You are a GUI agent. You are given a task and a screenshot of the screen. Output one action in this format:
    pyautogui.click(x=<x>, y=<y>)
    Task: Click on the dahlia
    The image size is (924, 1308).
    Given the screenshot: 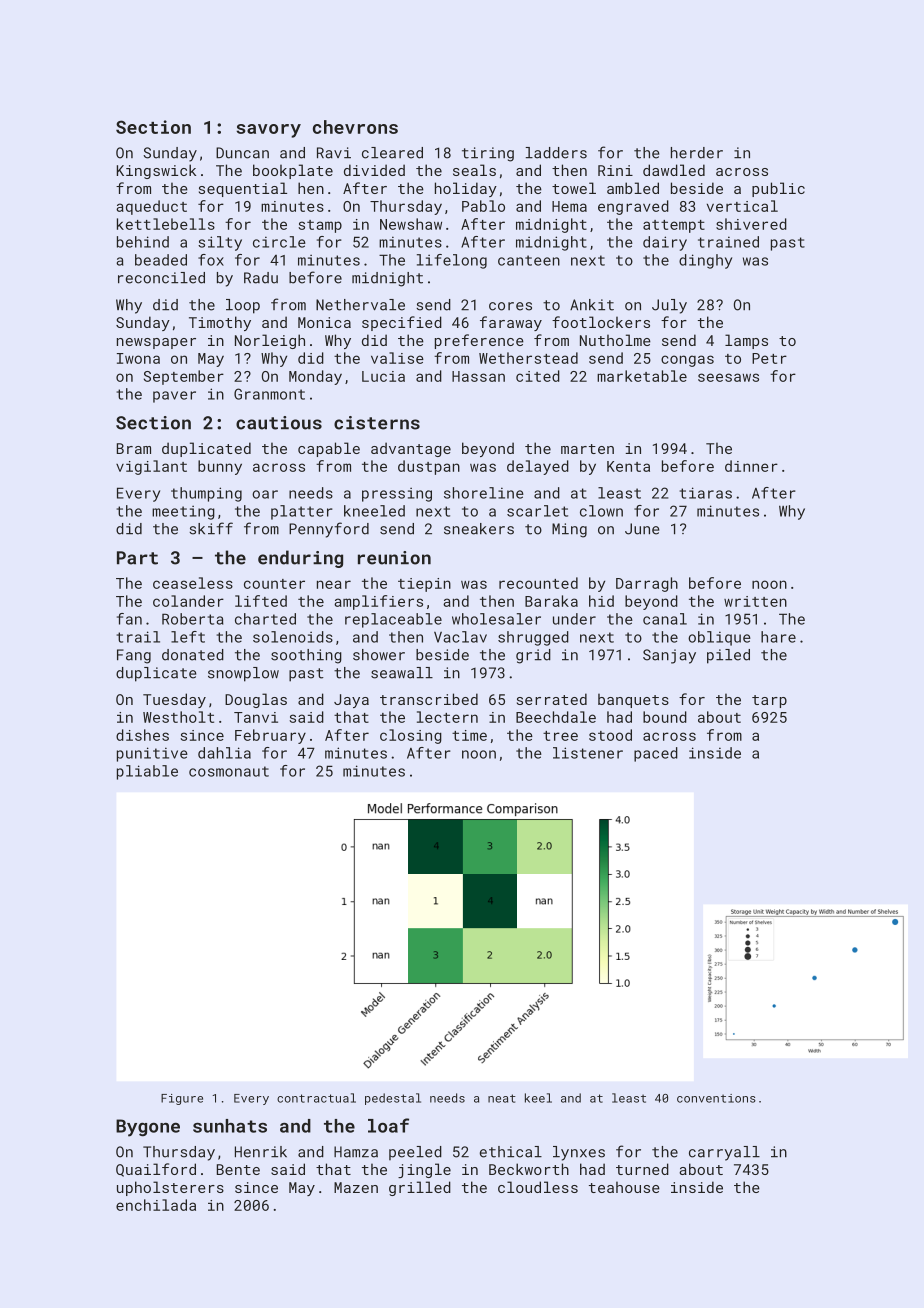 What is the action you would take?
    pyautogui.click(x=224, y=753)
